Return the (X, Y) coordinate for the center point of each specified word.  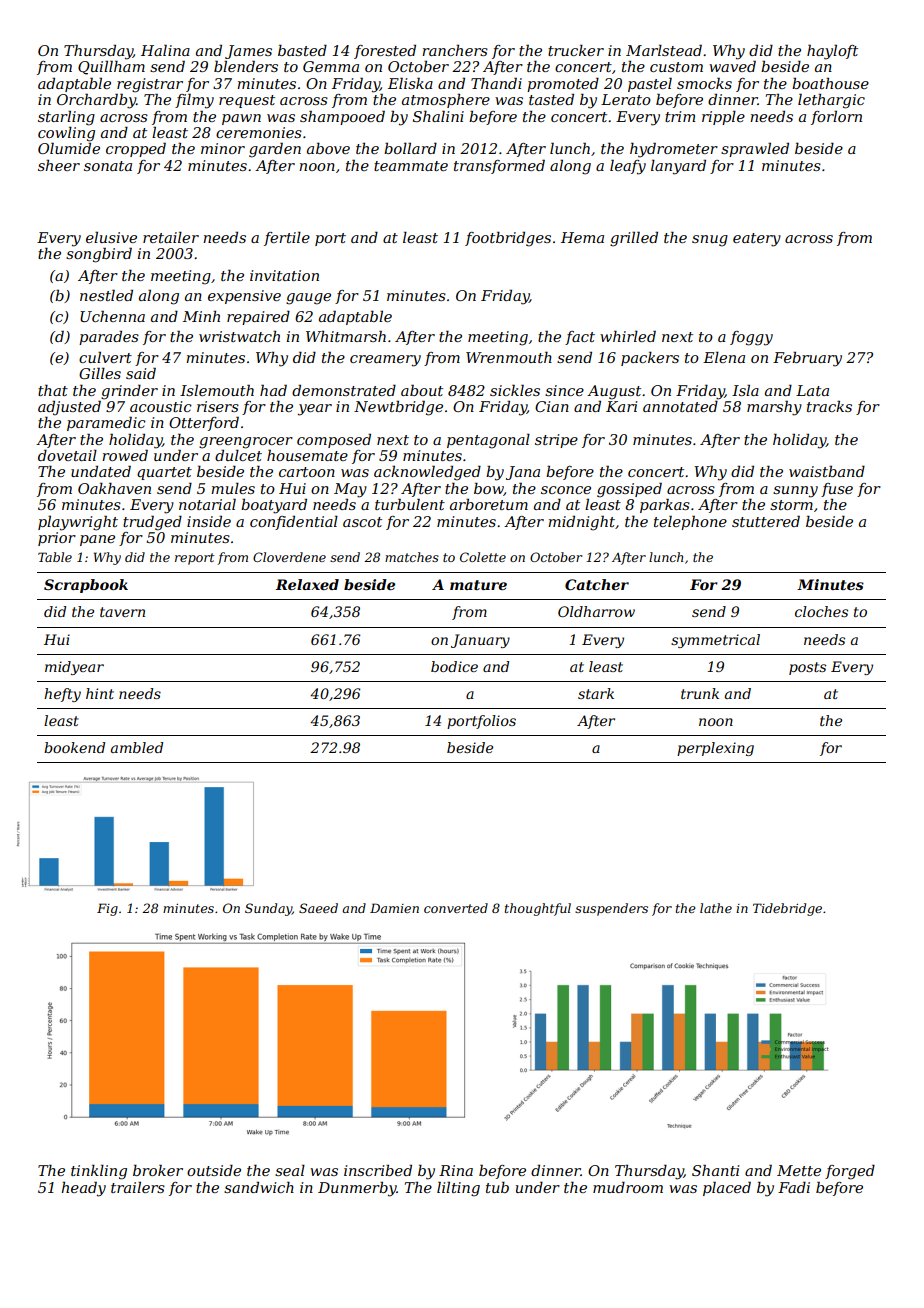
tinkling (99, 1172)
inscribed (378, 1170)
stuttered (766, 521)
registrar (150, 85)
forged (850, 1172)
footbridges (508, 239)
